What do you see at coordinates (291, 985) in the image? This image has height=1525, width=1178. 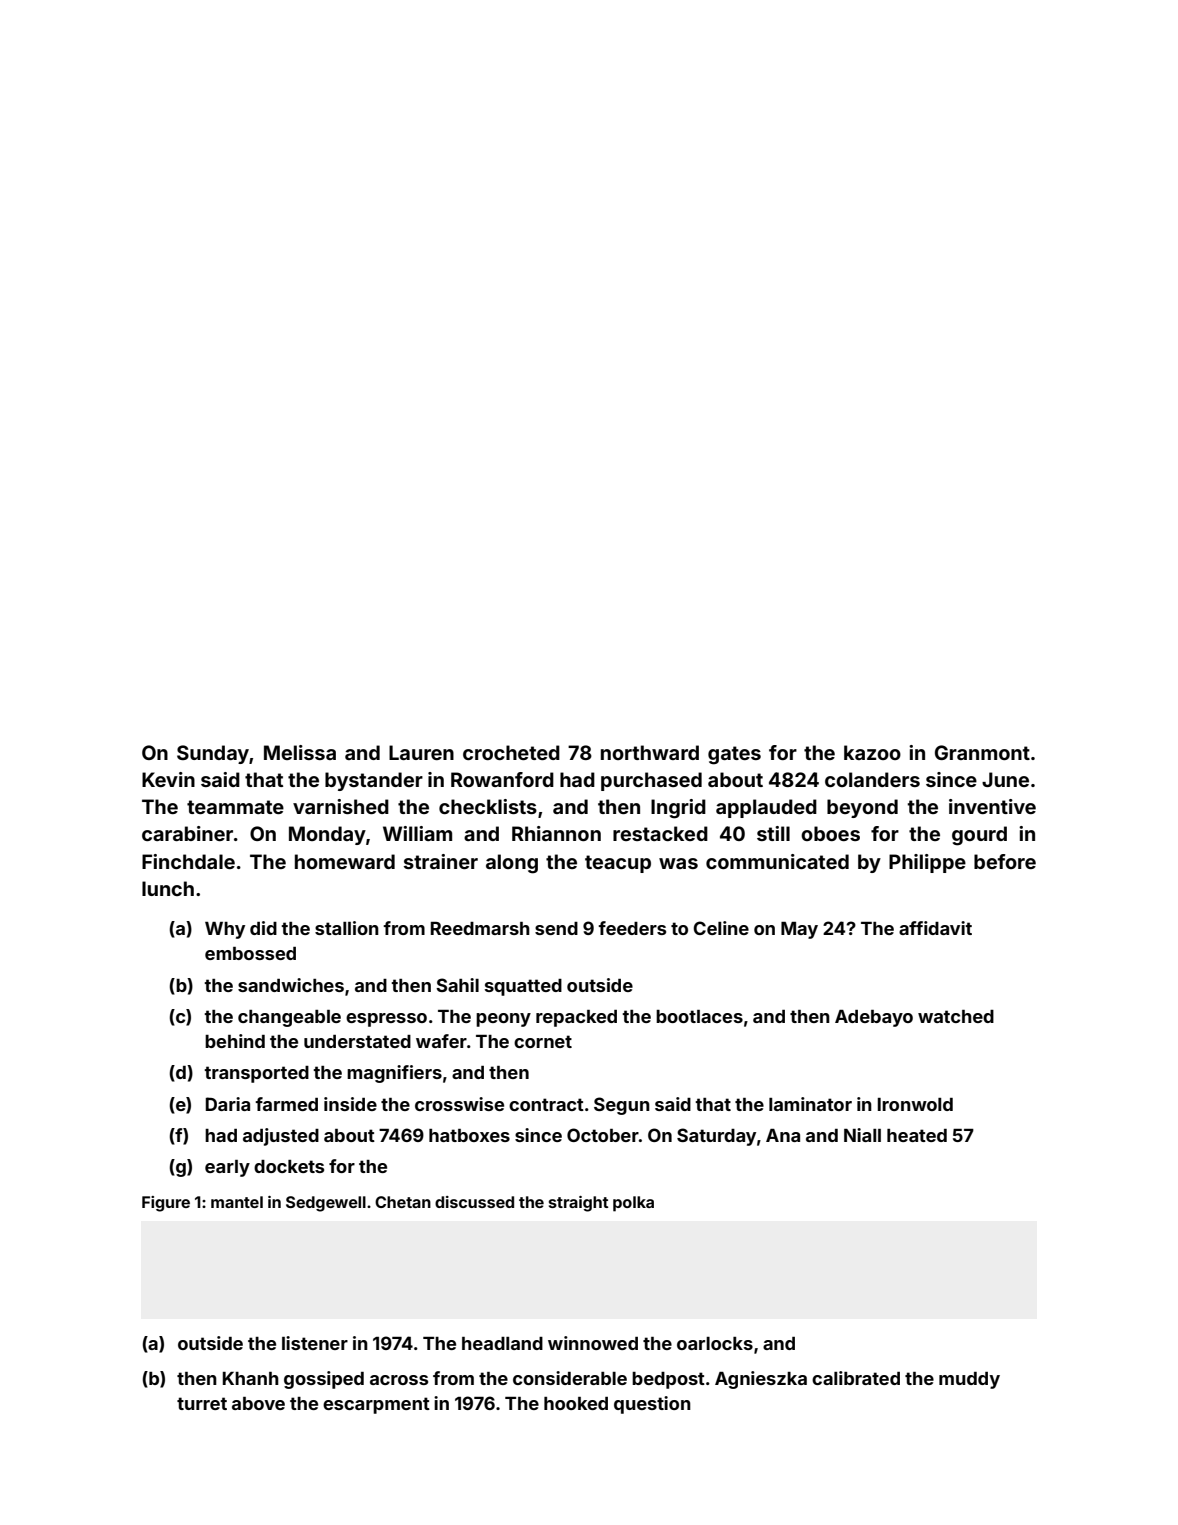 I see `sandwiches` at bounding box center [291, 985].
